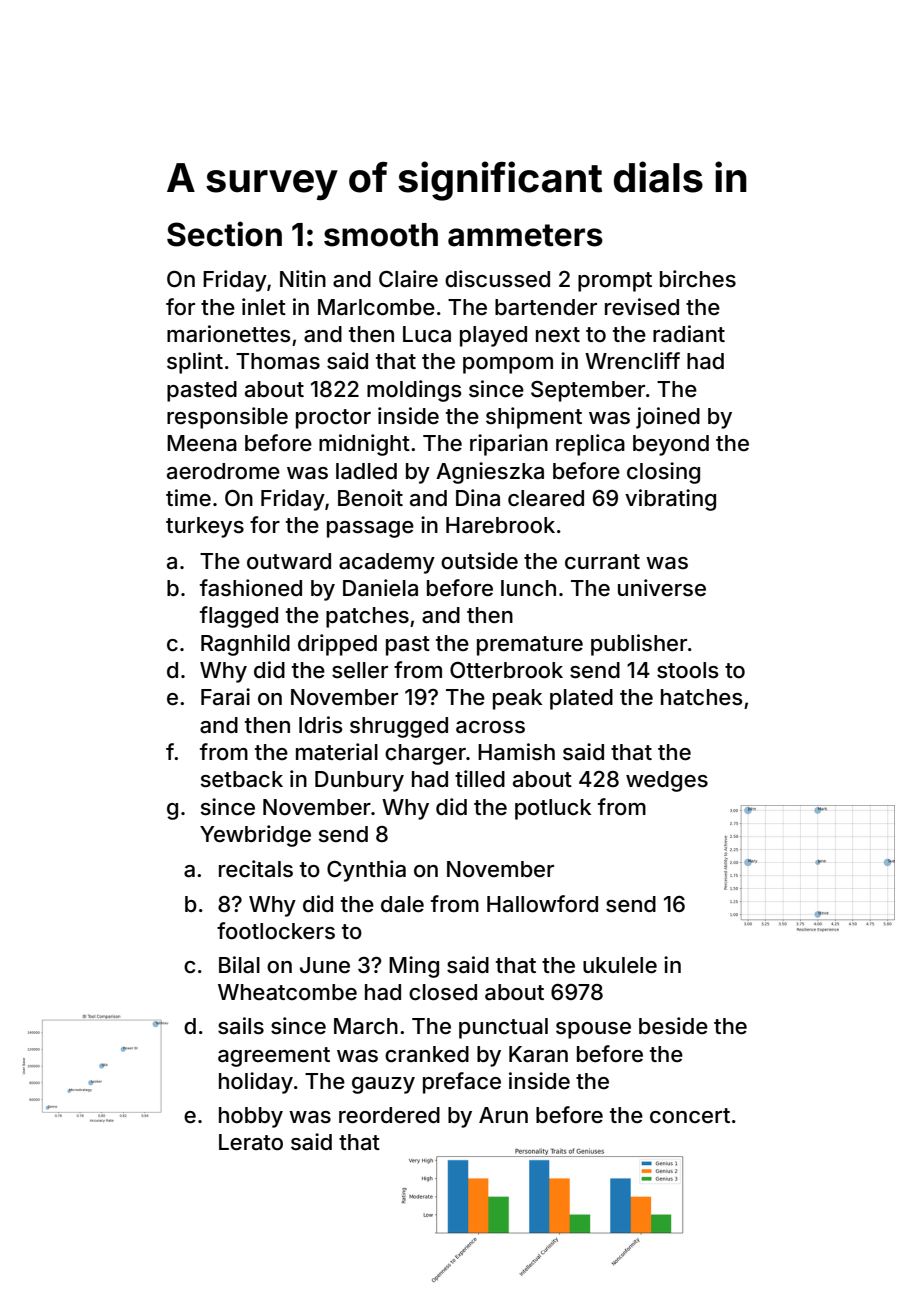  I want to click on Lerato, so click(251, 1142).
